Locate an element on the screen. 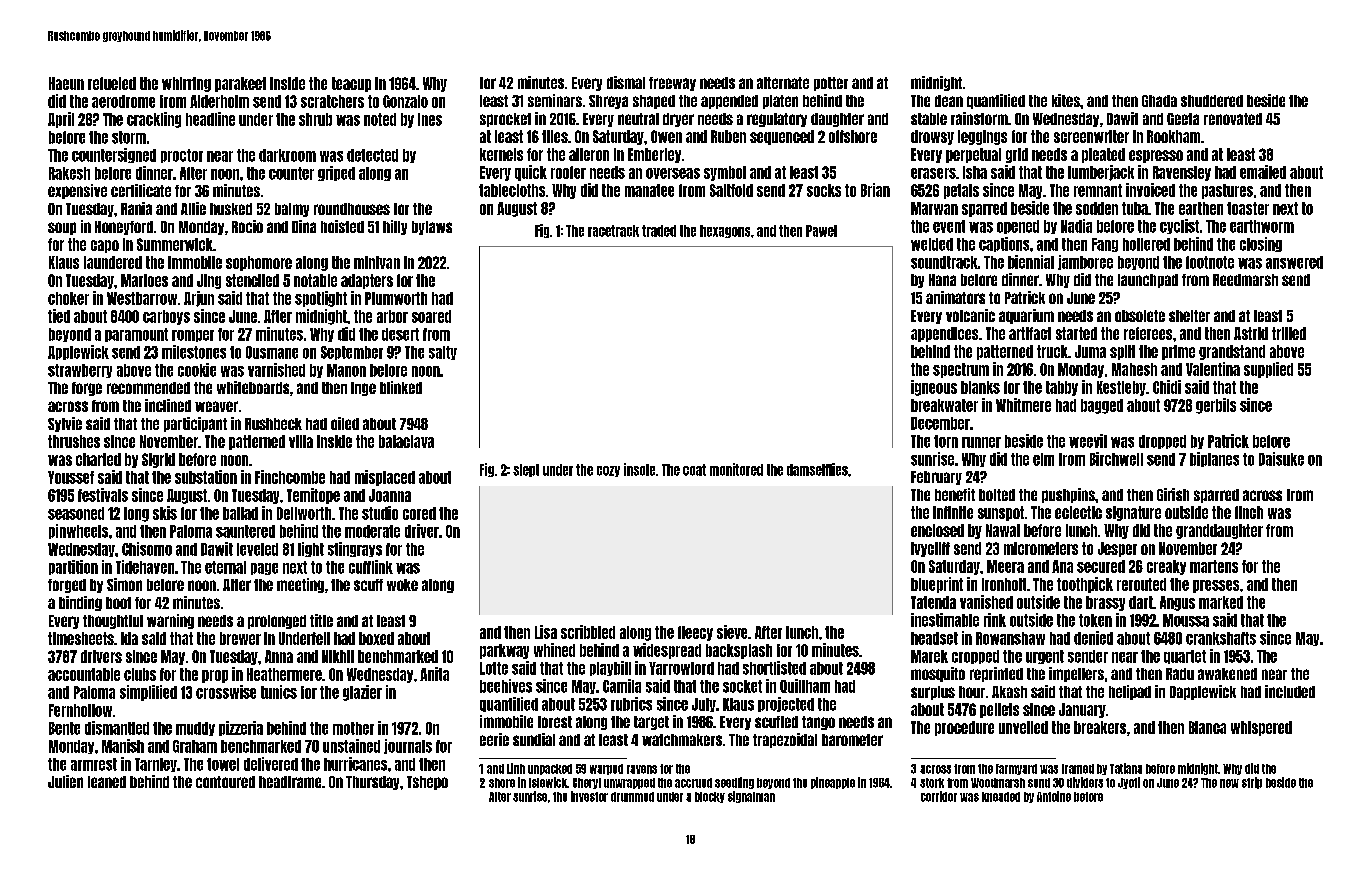 The image size is (1372, 887). shuddered is located at coordinates (1212, 101).
